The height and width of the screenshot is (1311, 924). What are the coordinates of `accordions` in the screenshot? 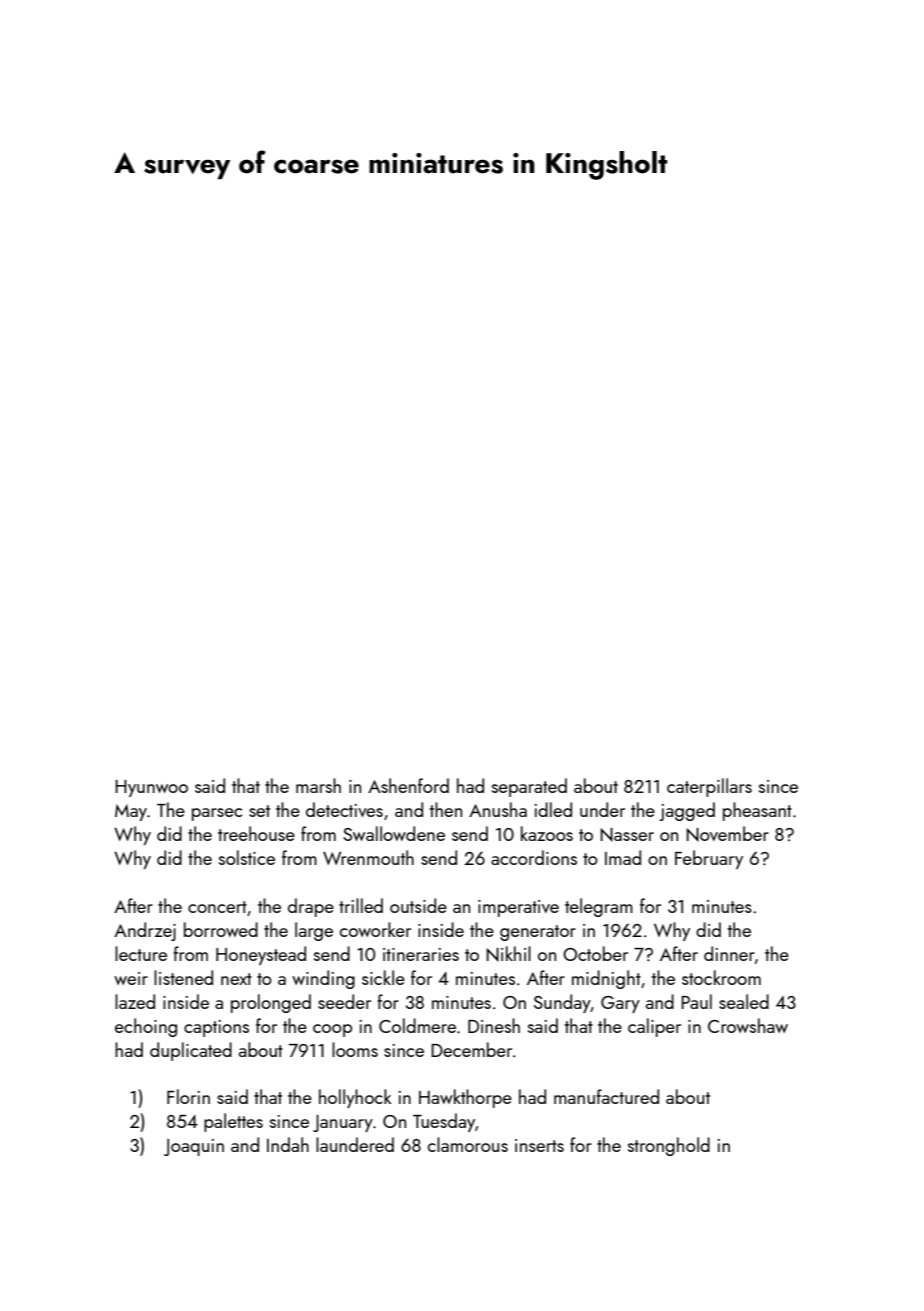 It's located at (534, 857).
